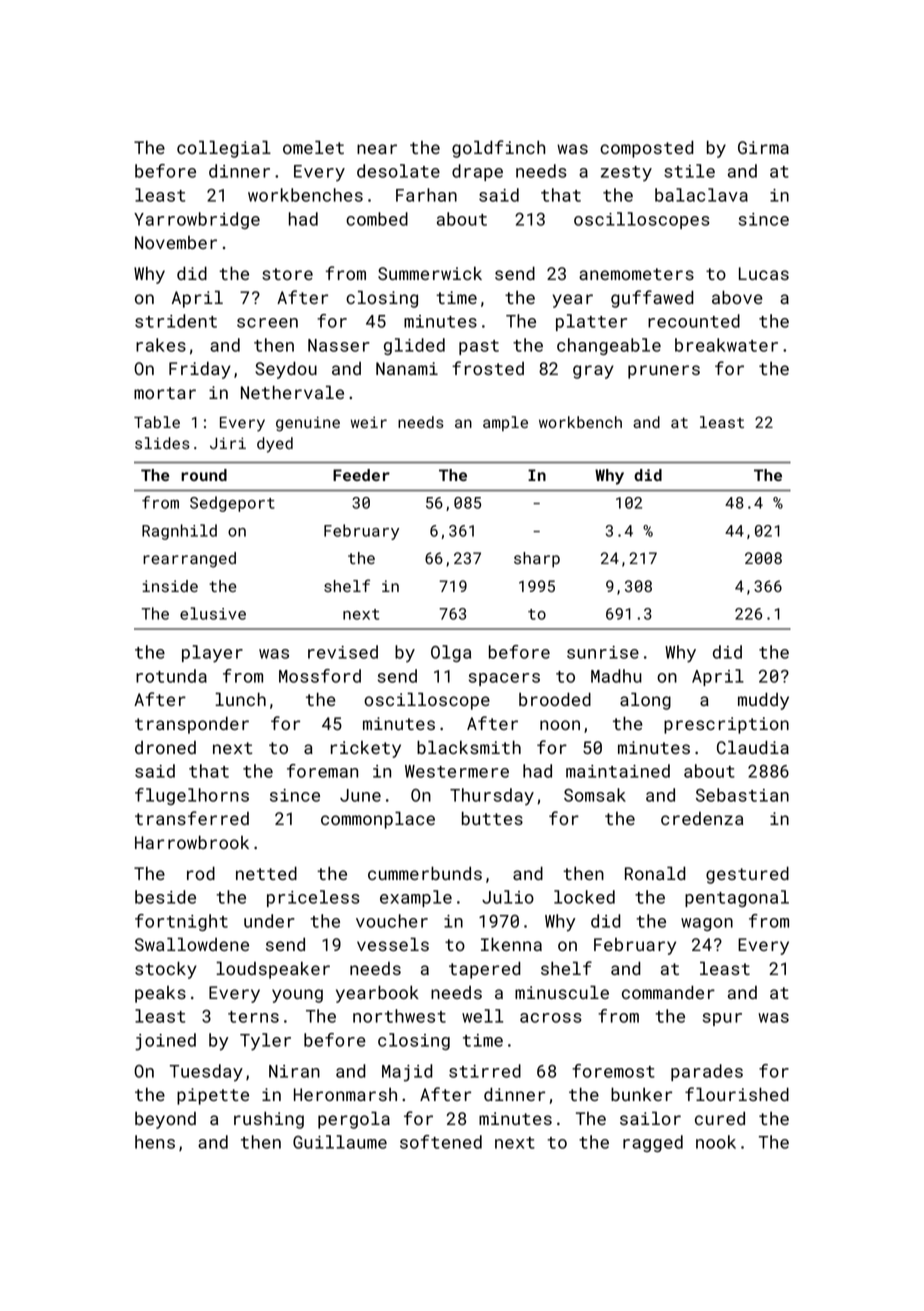  I want to click on rod, so click(201, 873).
